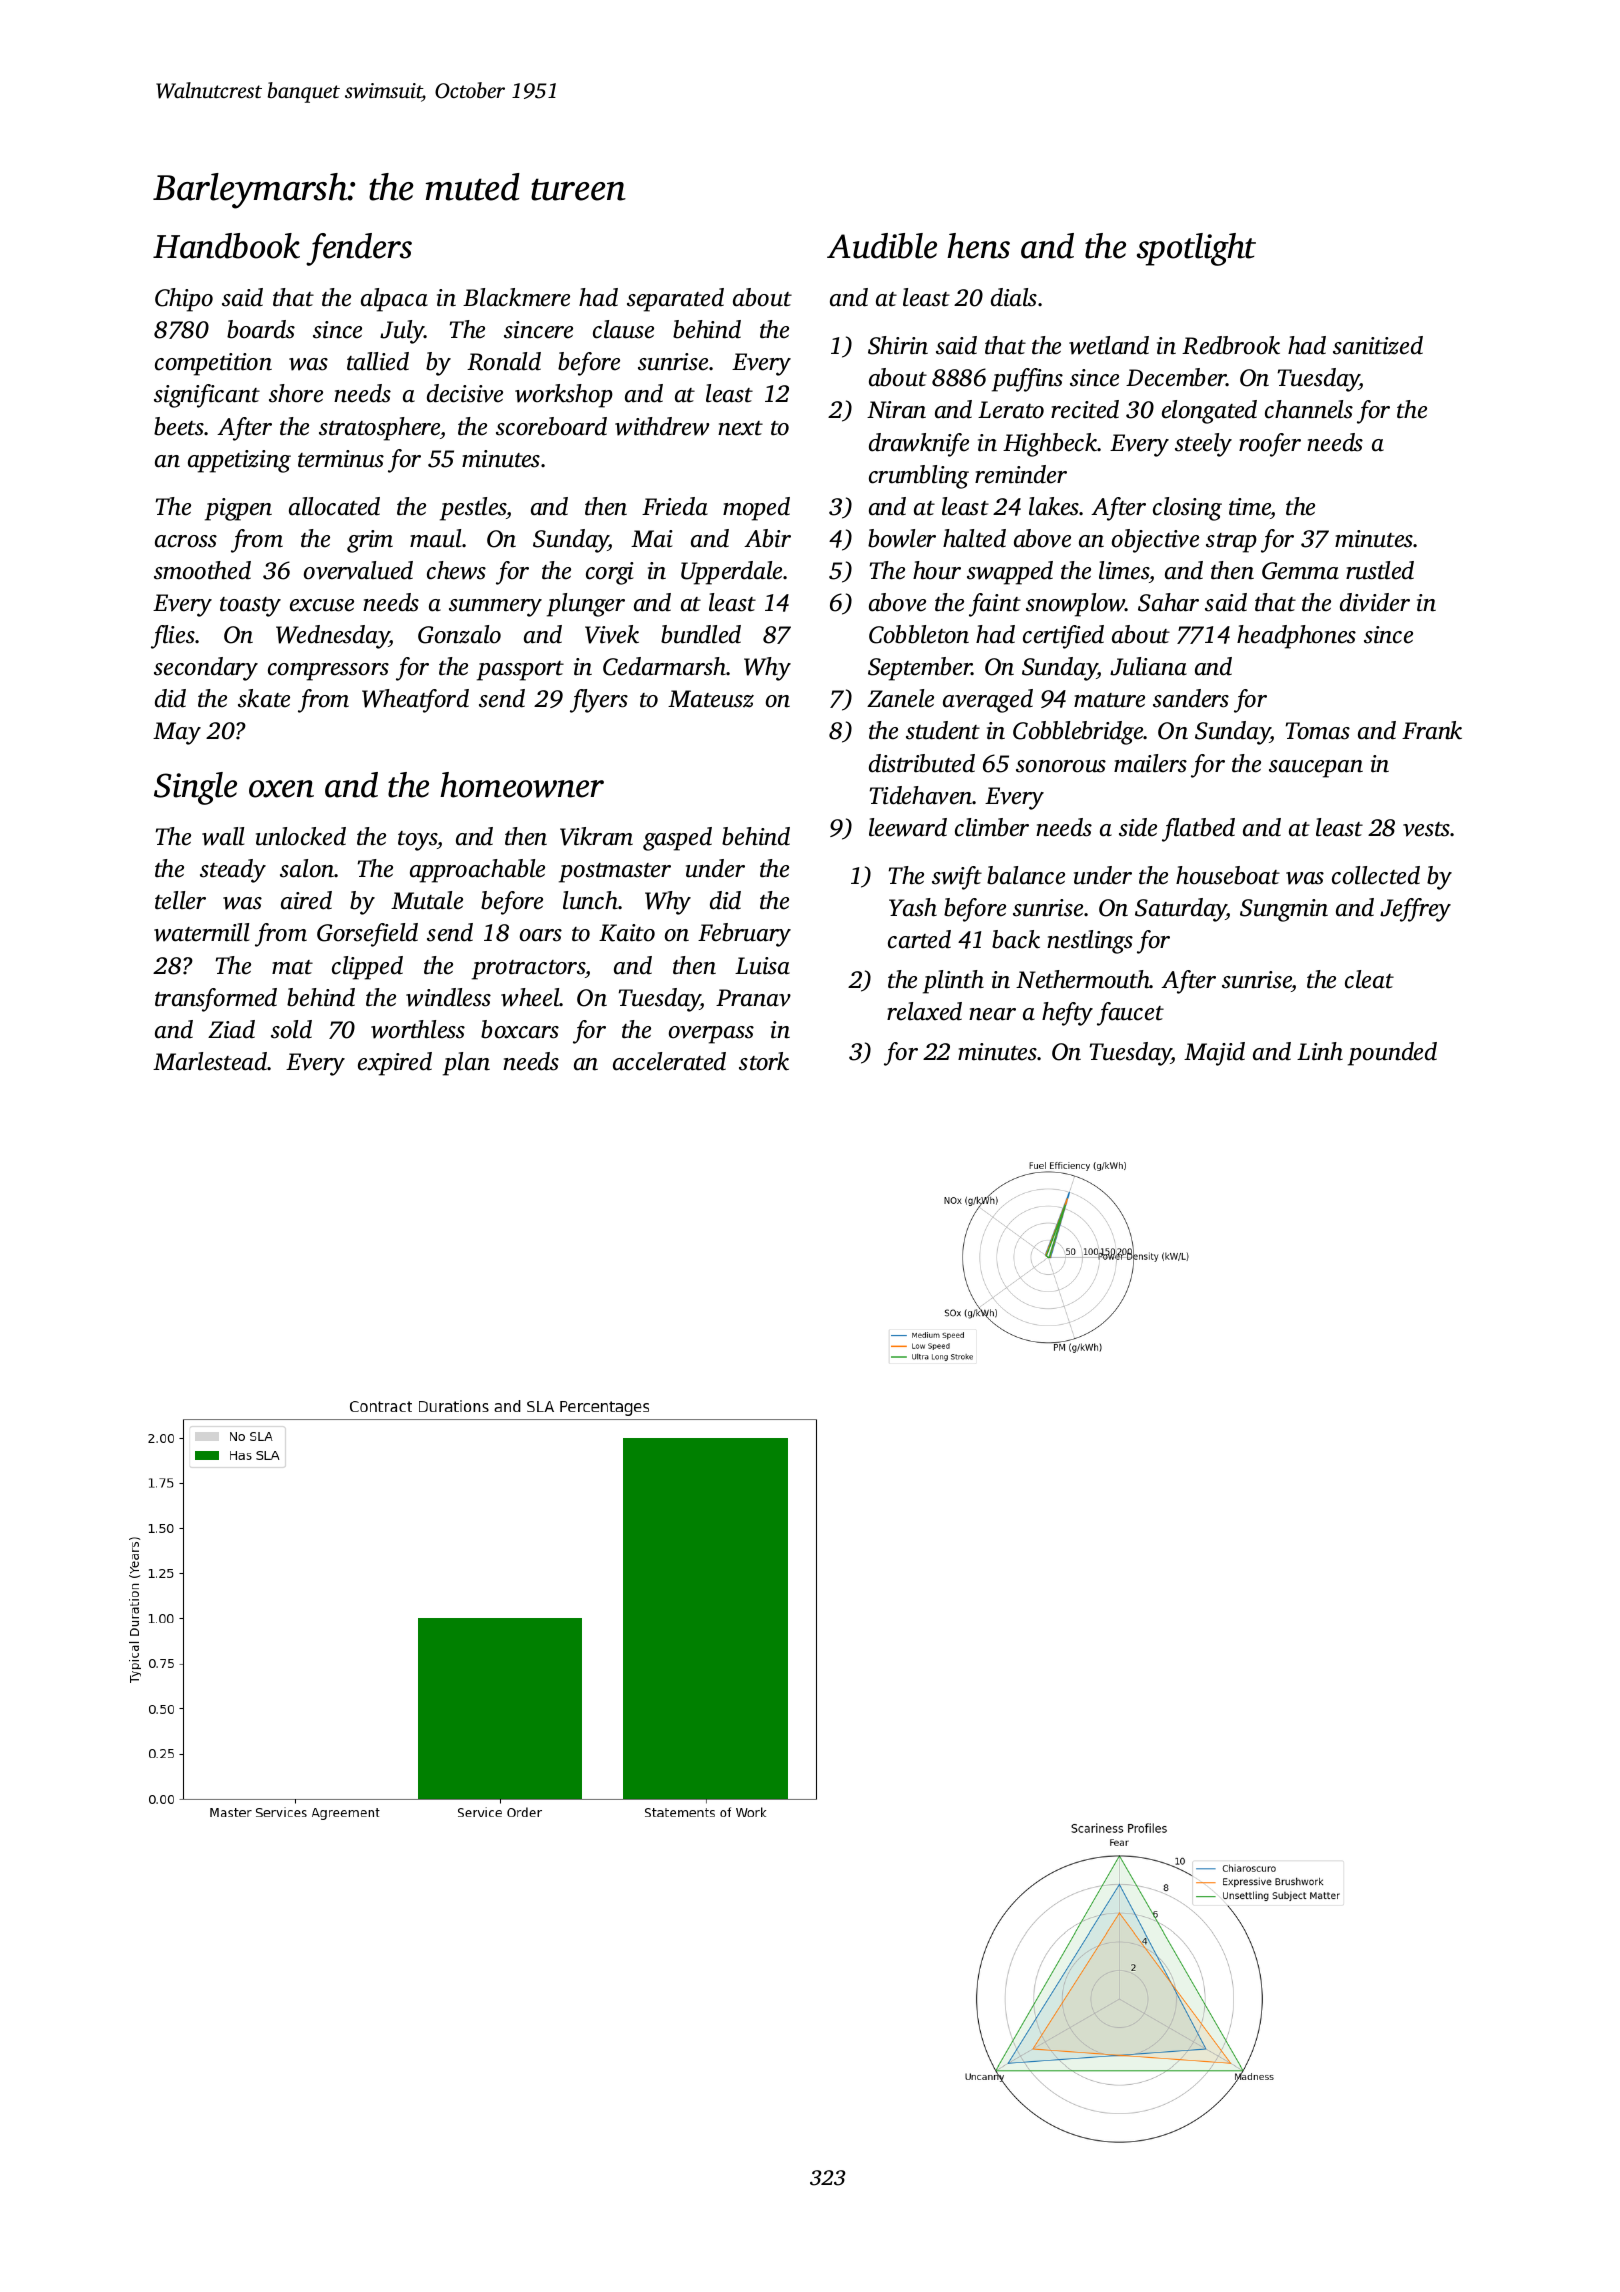 This image has height=2292, width=1620. What do you see at coordinates (943, 730) in the image?
I see `student` at bounding box center [943, 730].
